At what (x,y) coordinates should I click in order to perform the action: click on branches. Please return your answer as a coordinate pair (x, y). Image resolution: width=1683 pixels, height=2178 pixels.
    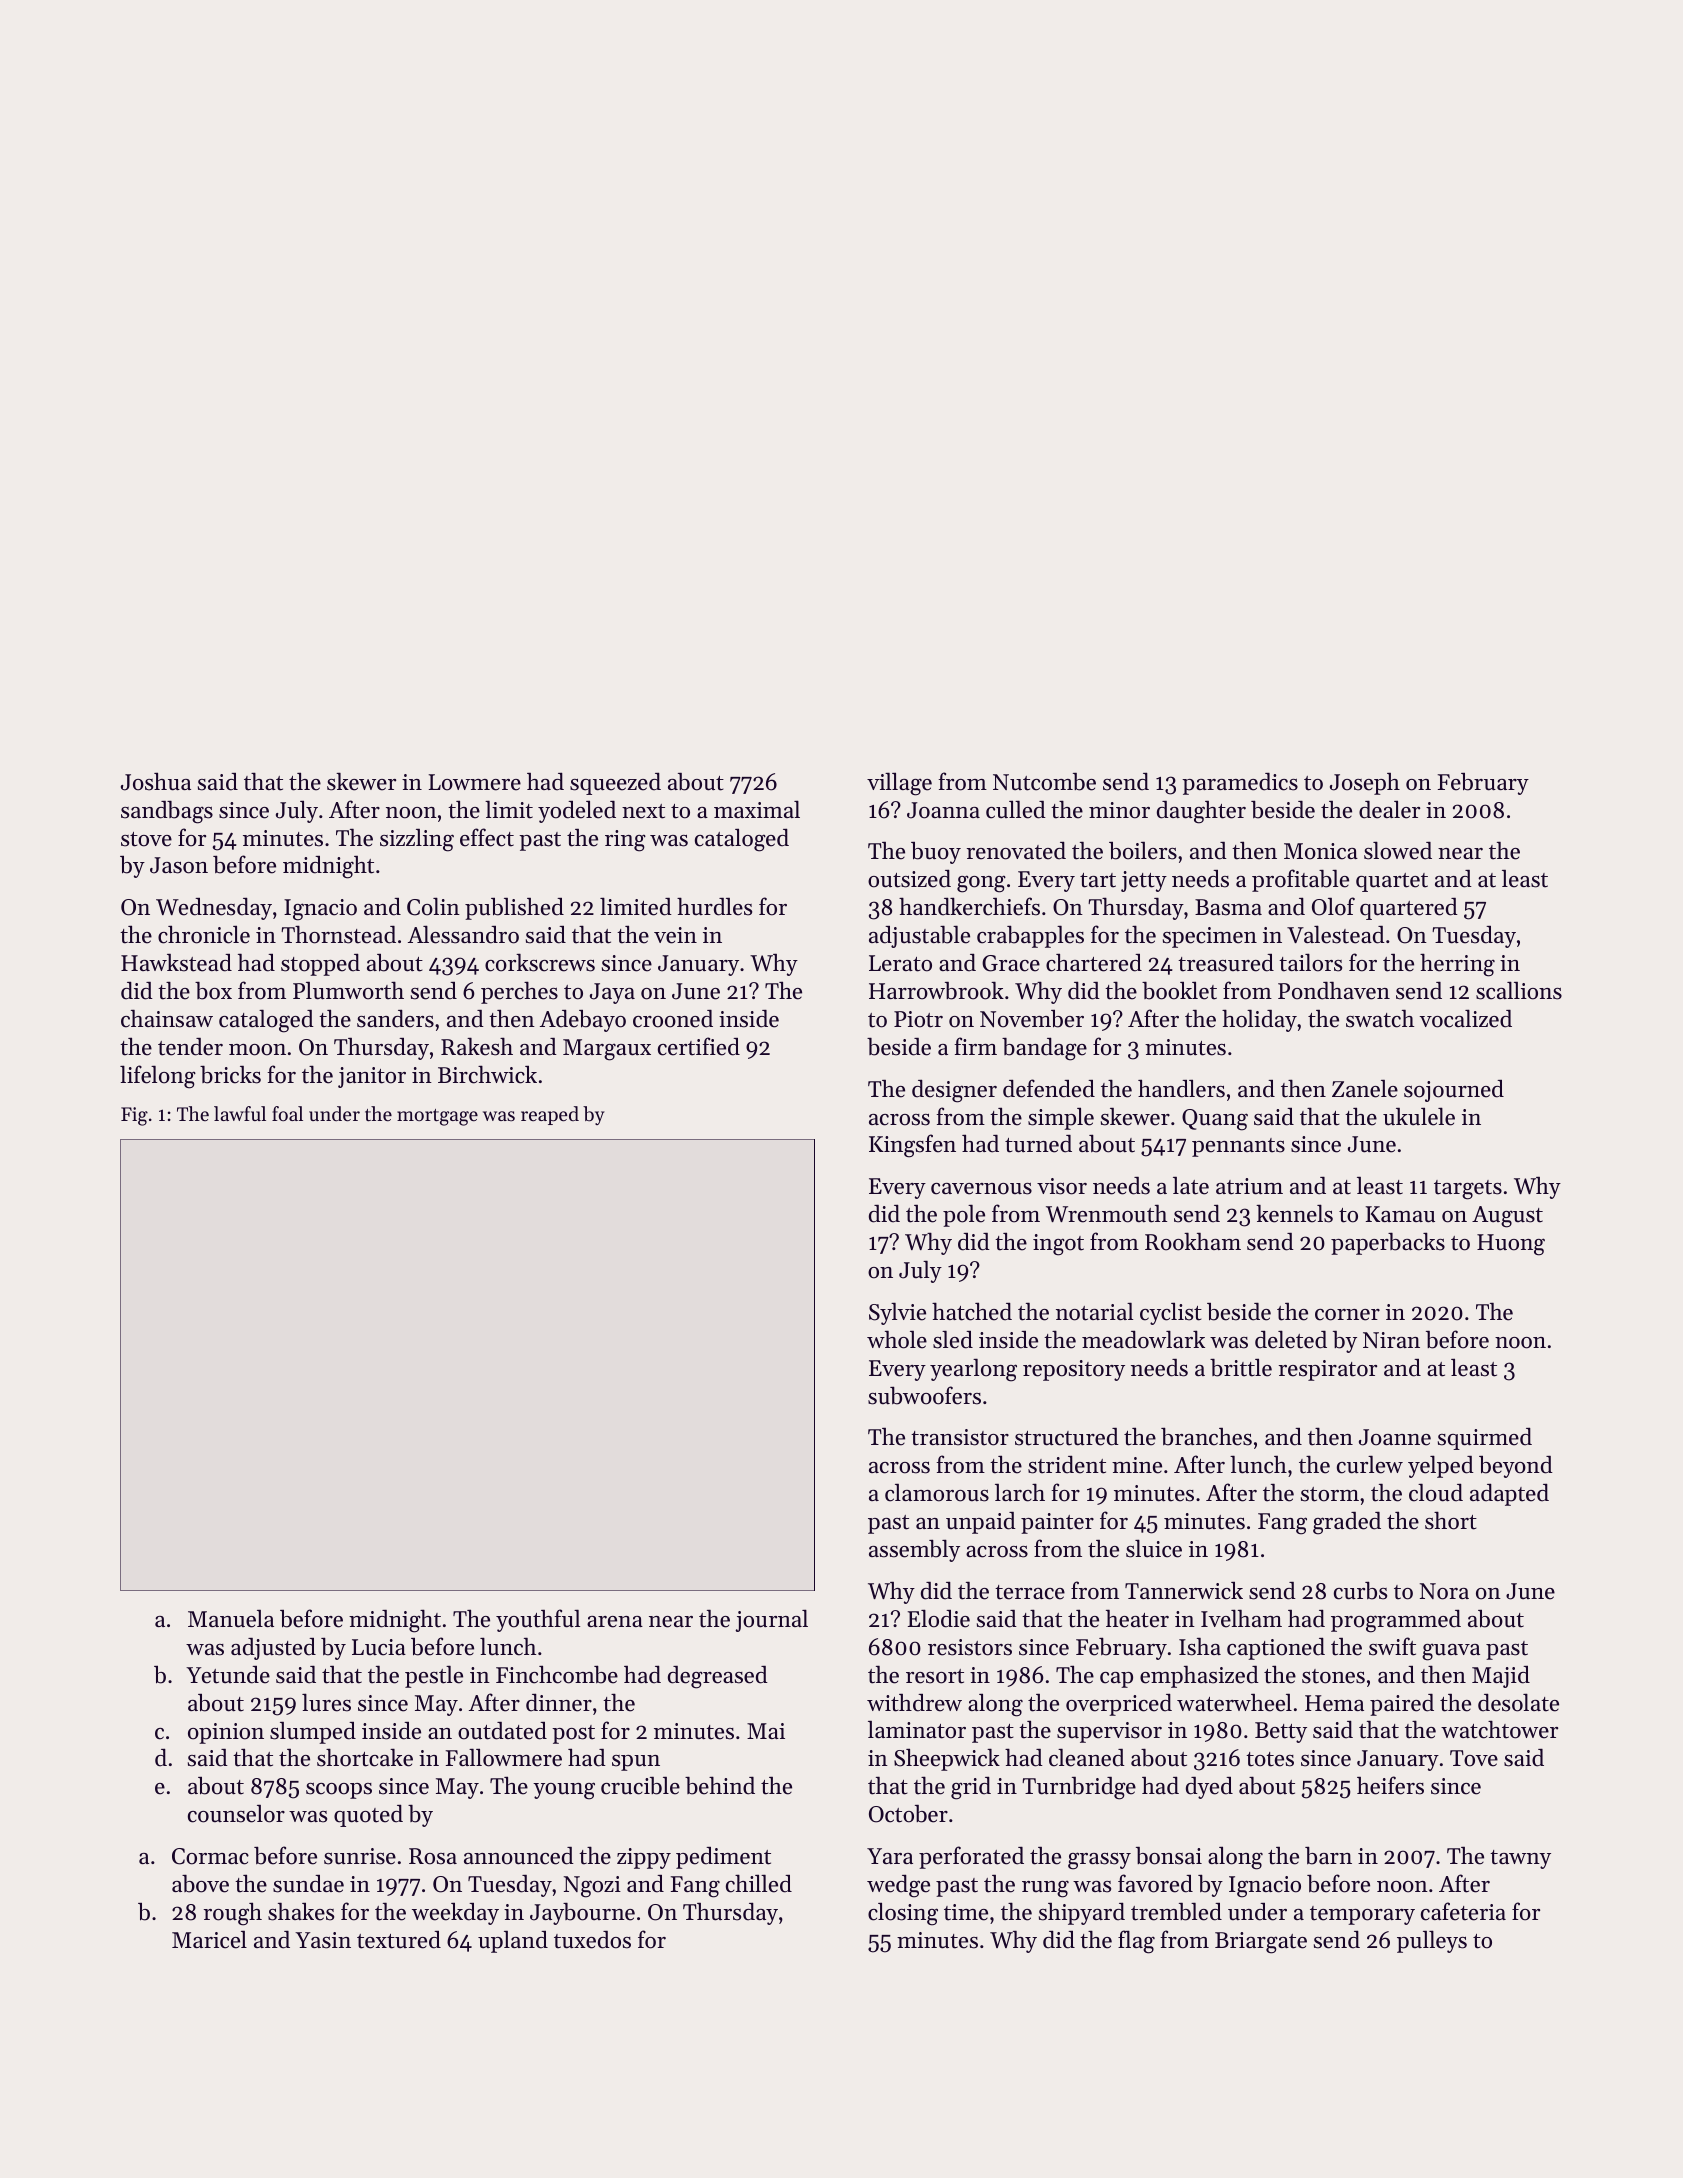
    Looking at the image, I should click on (1206, 1436).
